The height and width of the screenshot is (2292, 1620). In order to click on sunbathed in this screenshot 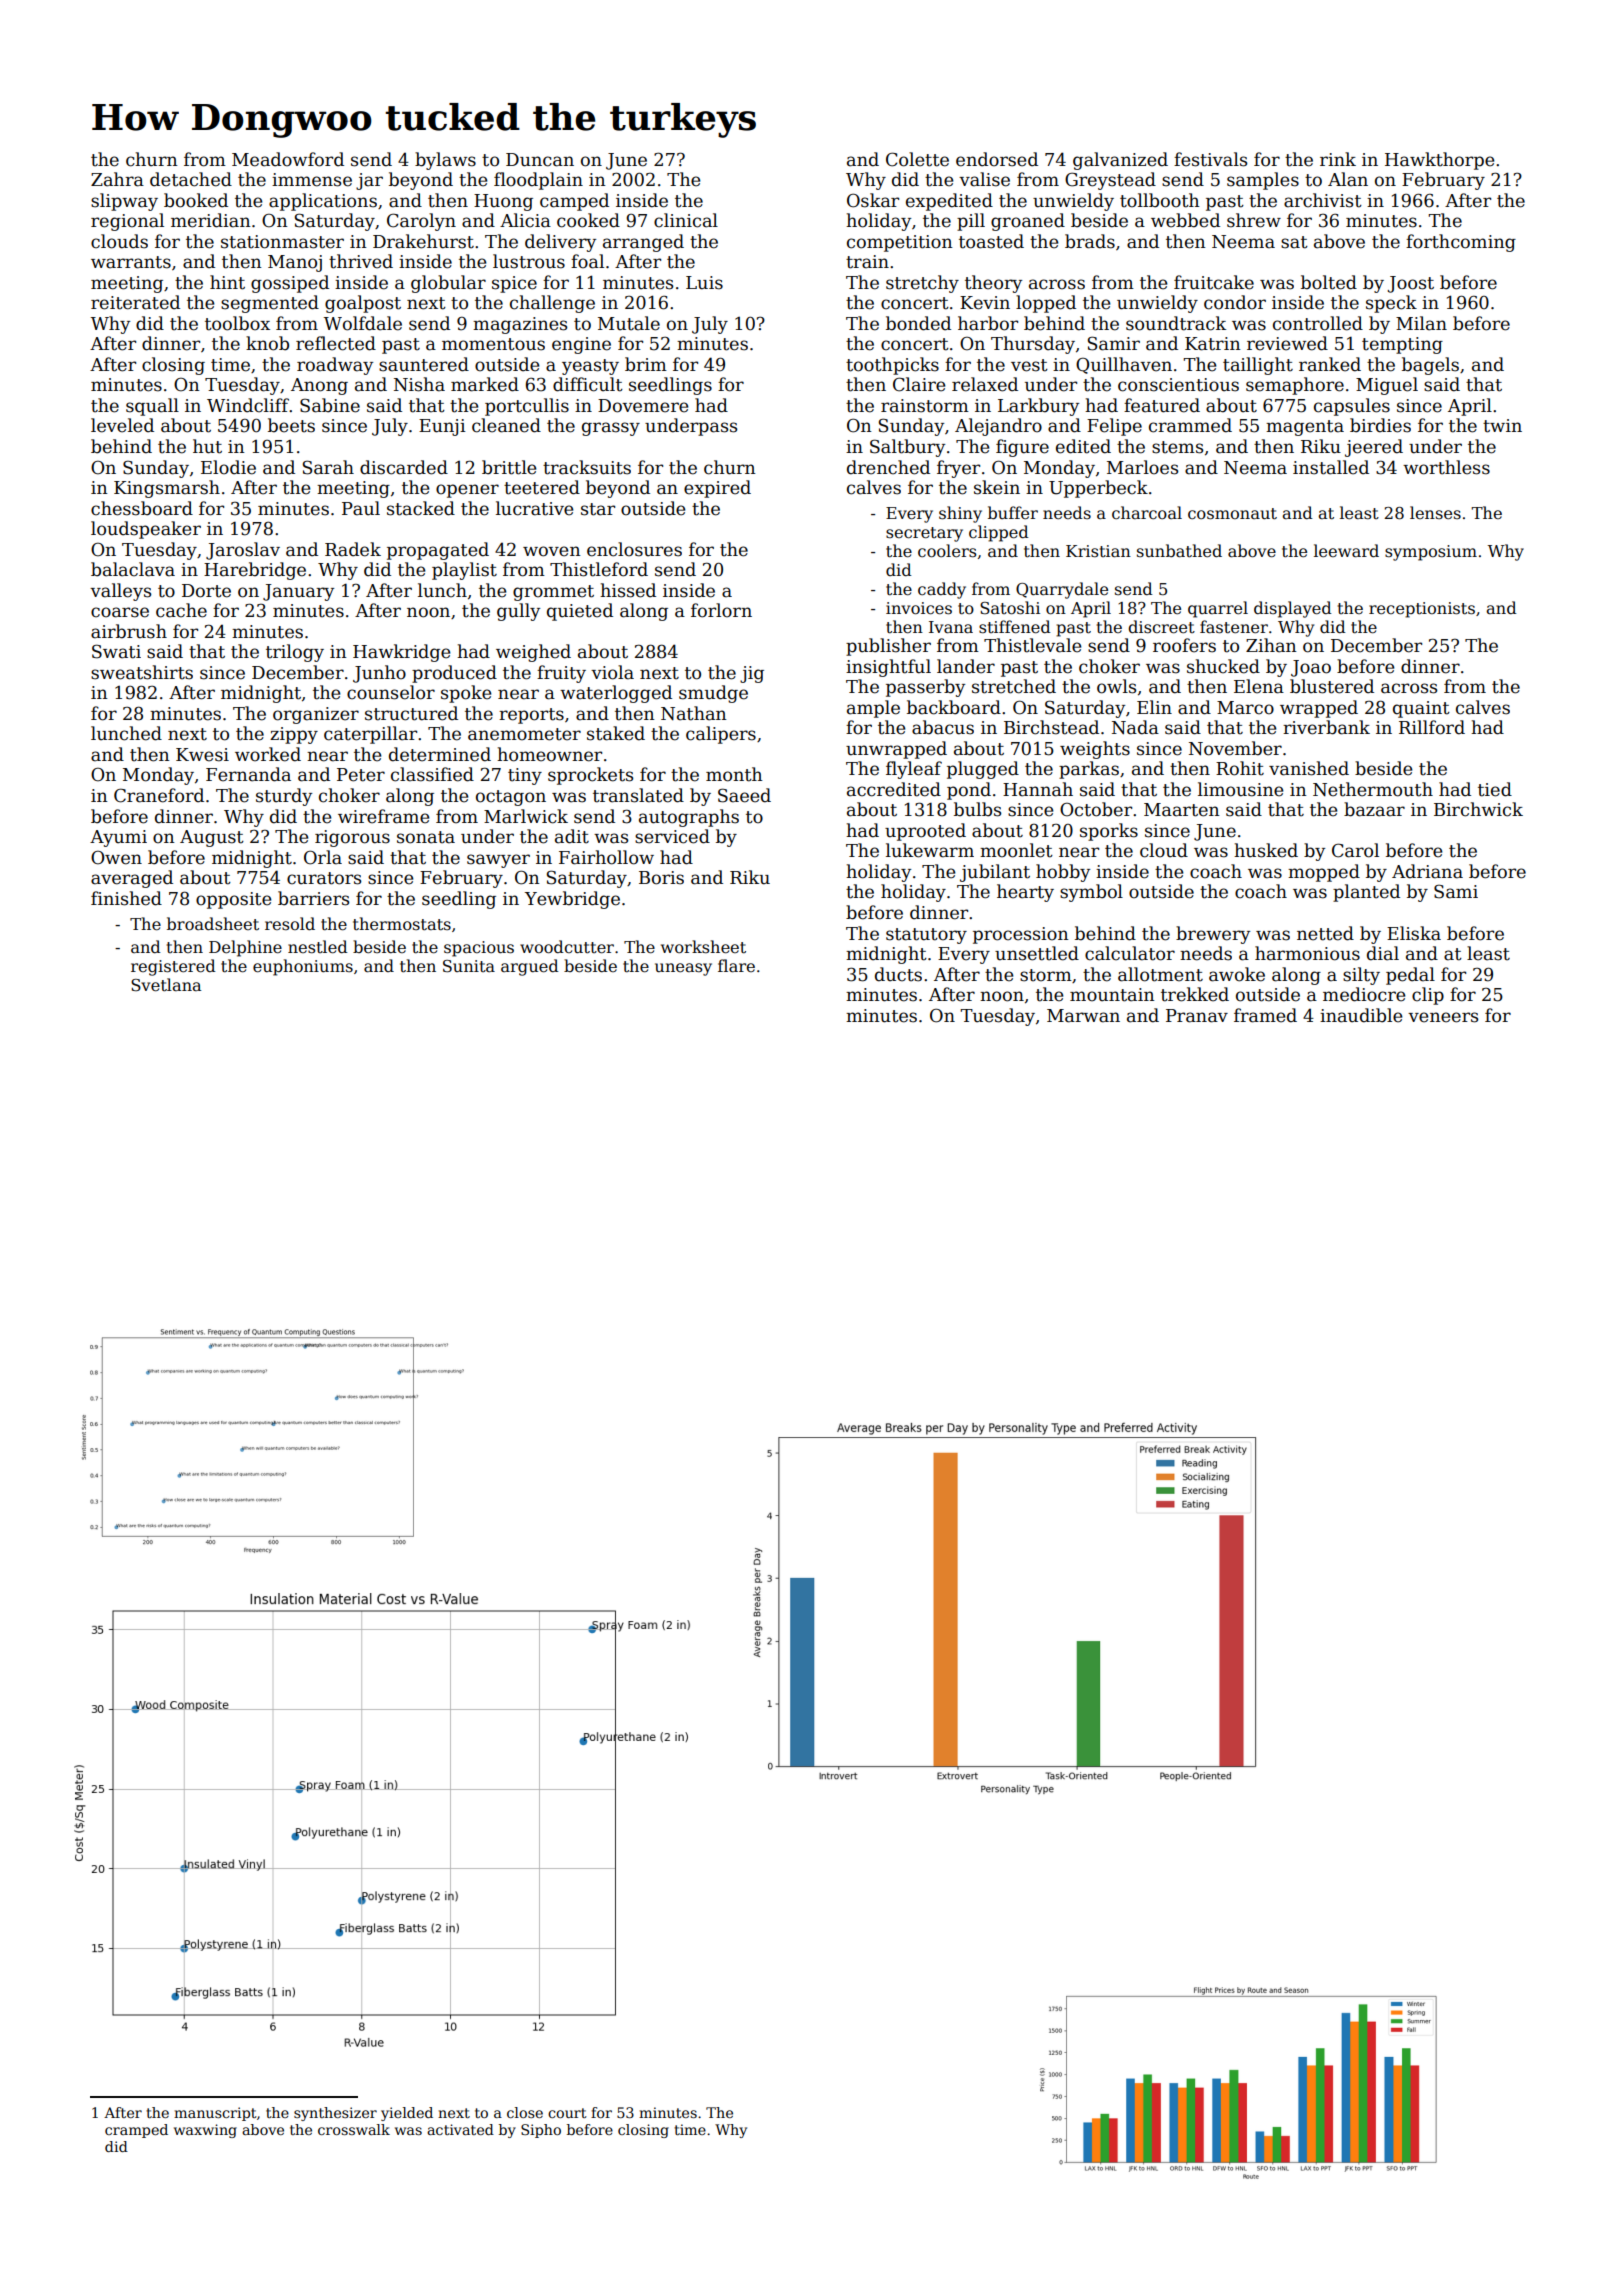, I will do `click(1179, 551)`.
